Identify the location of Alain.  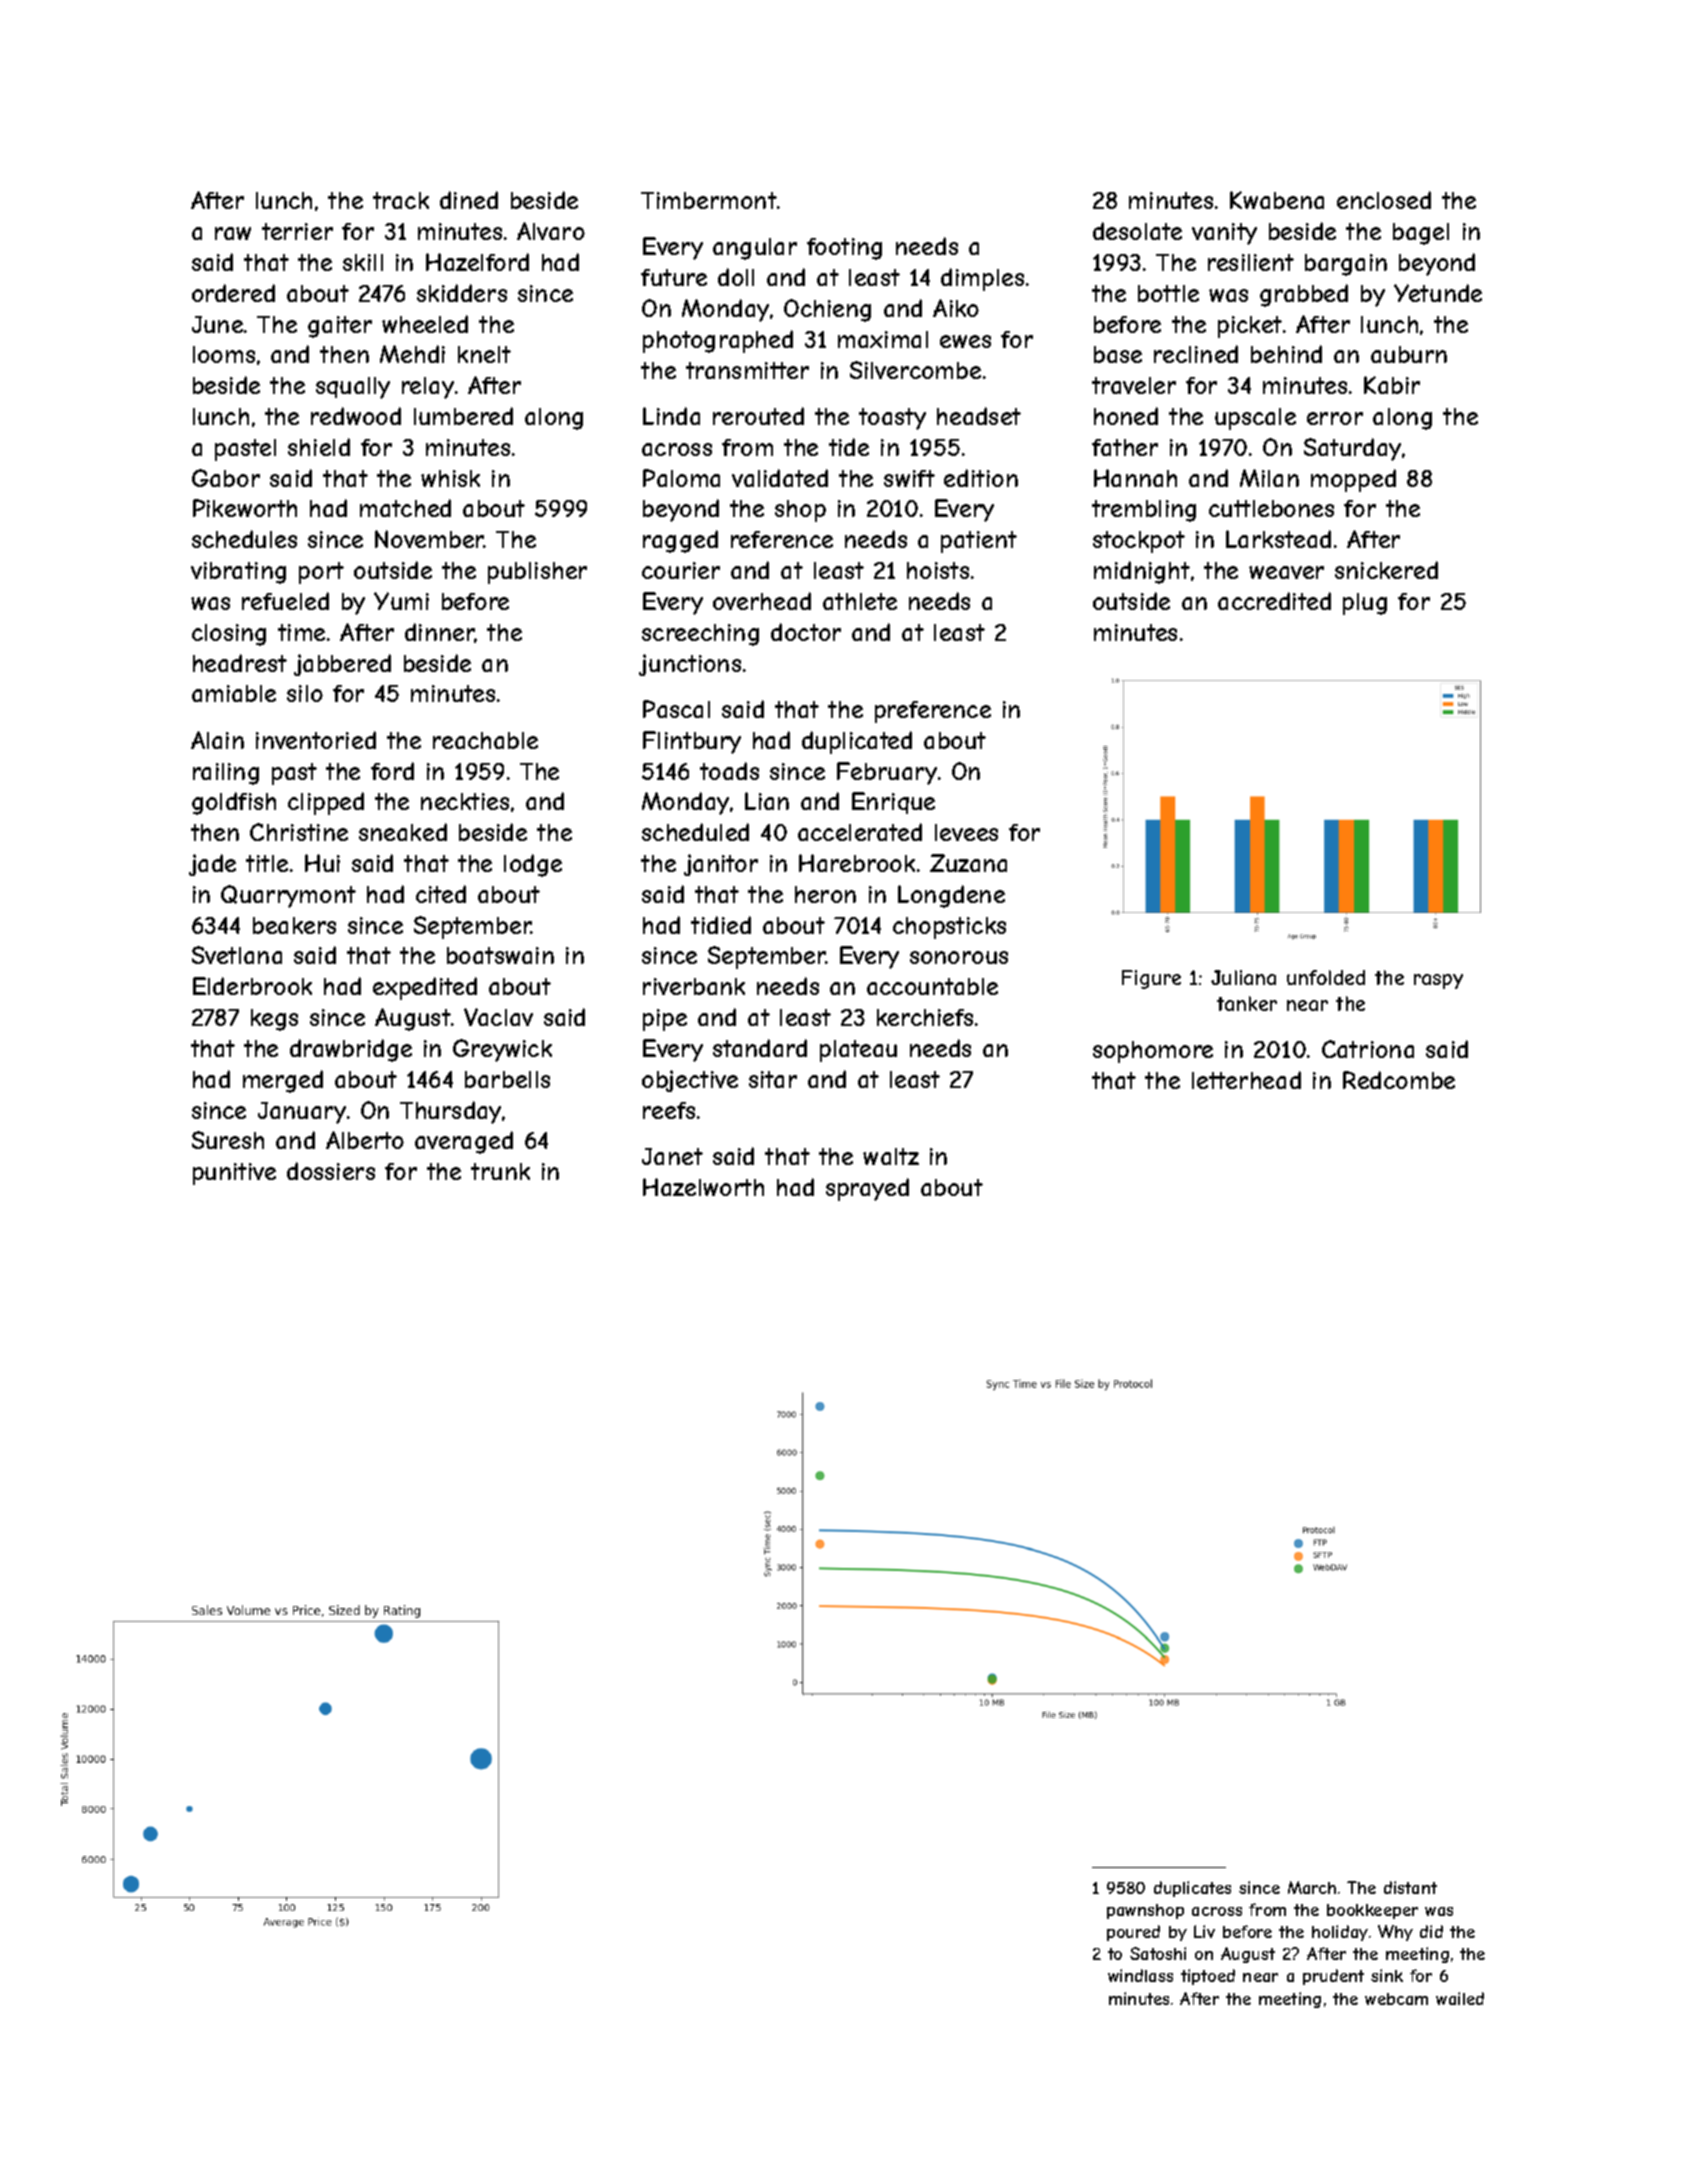
(217, 740).
